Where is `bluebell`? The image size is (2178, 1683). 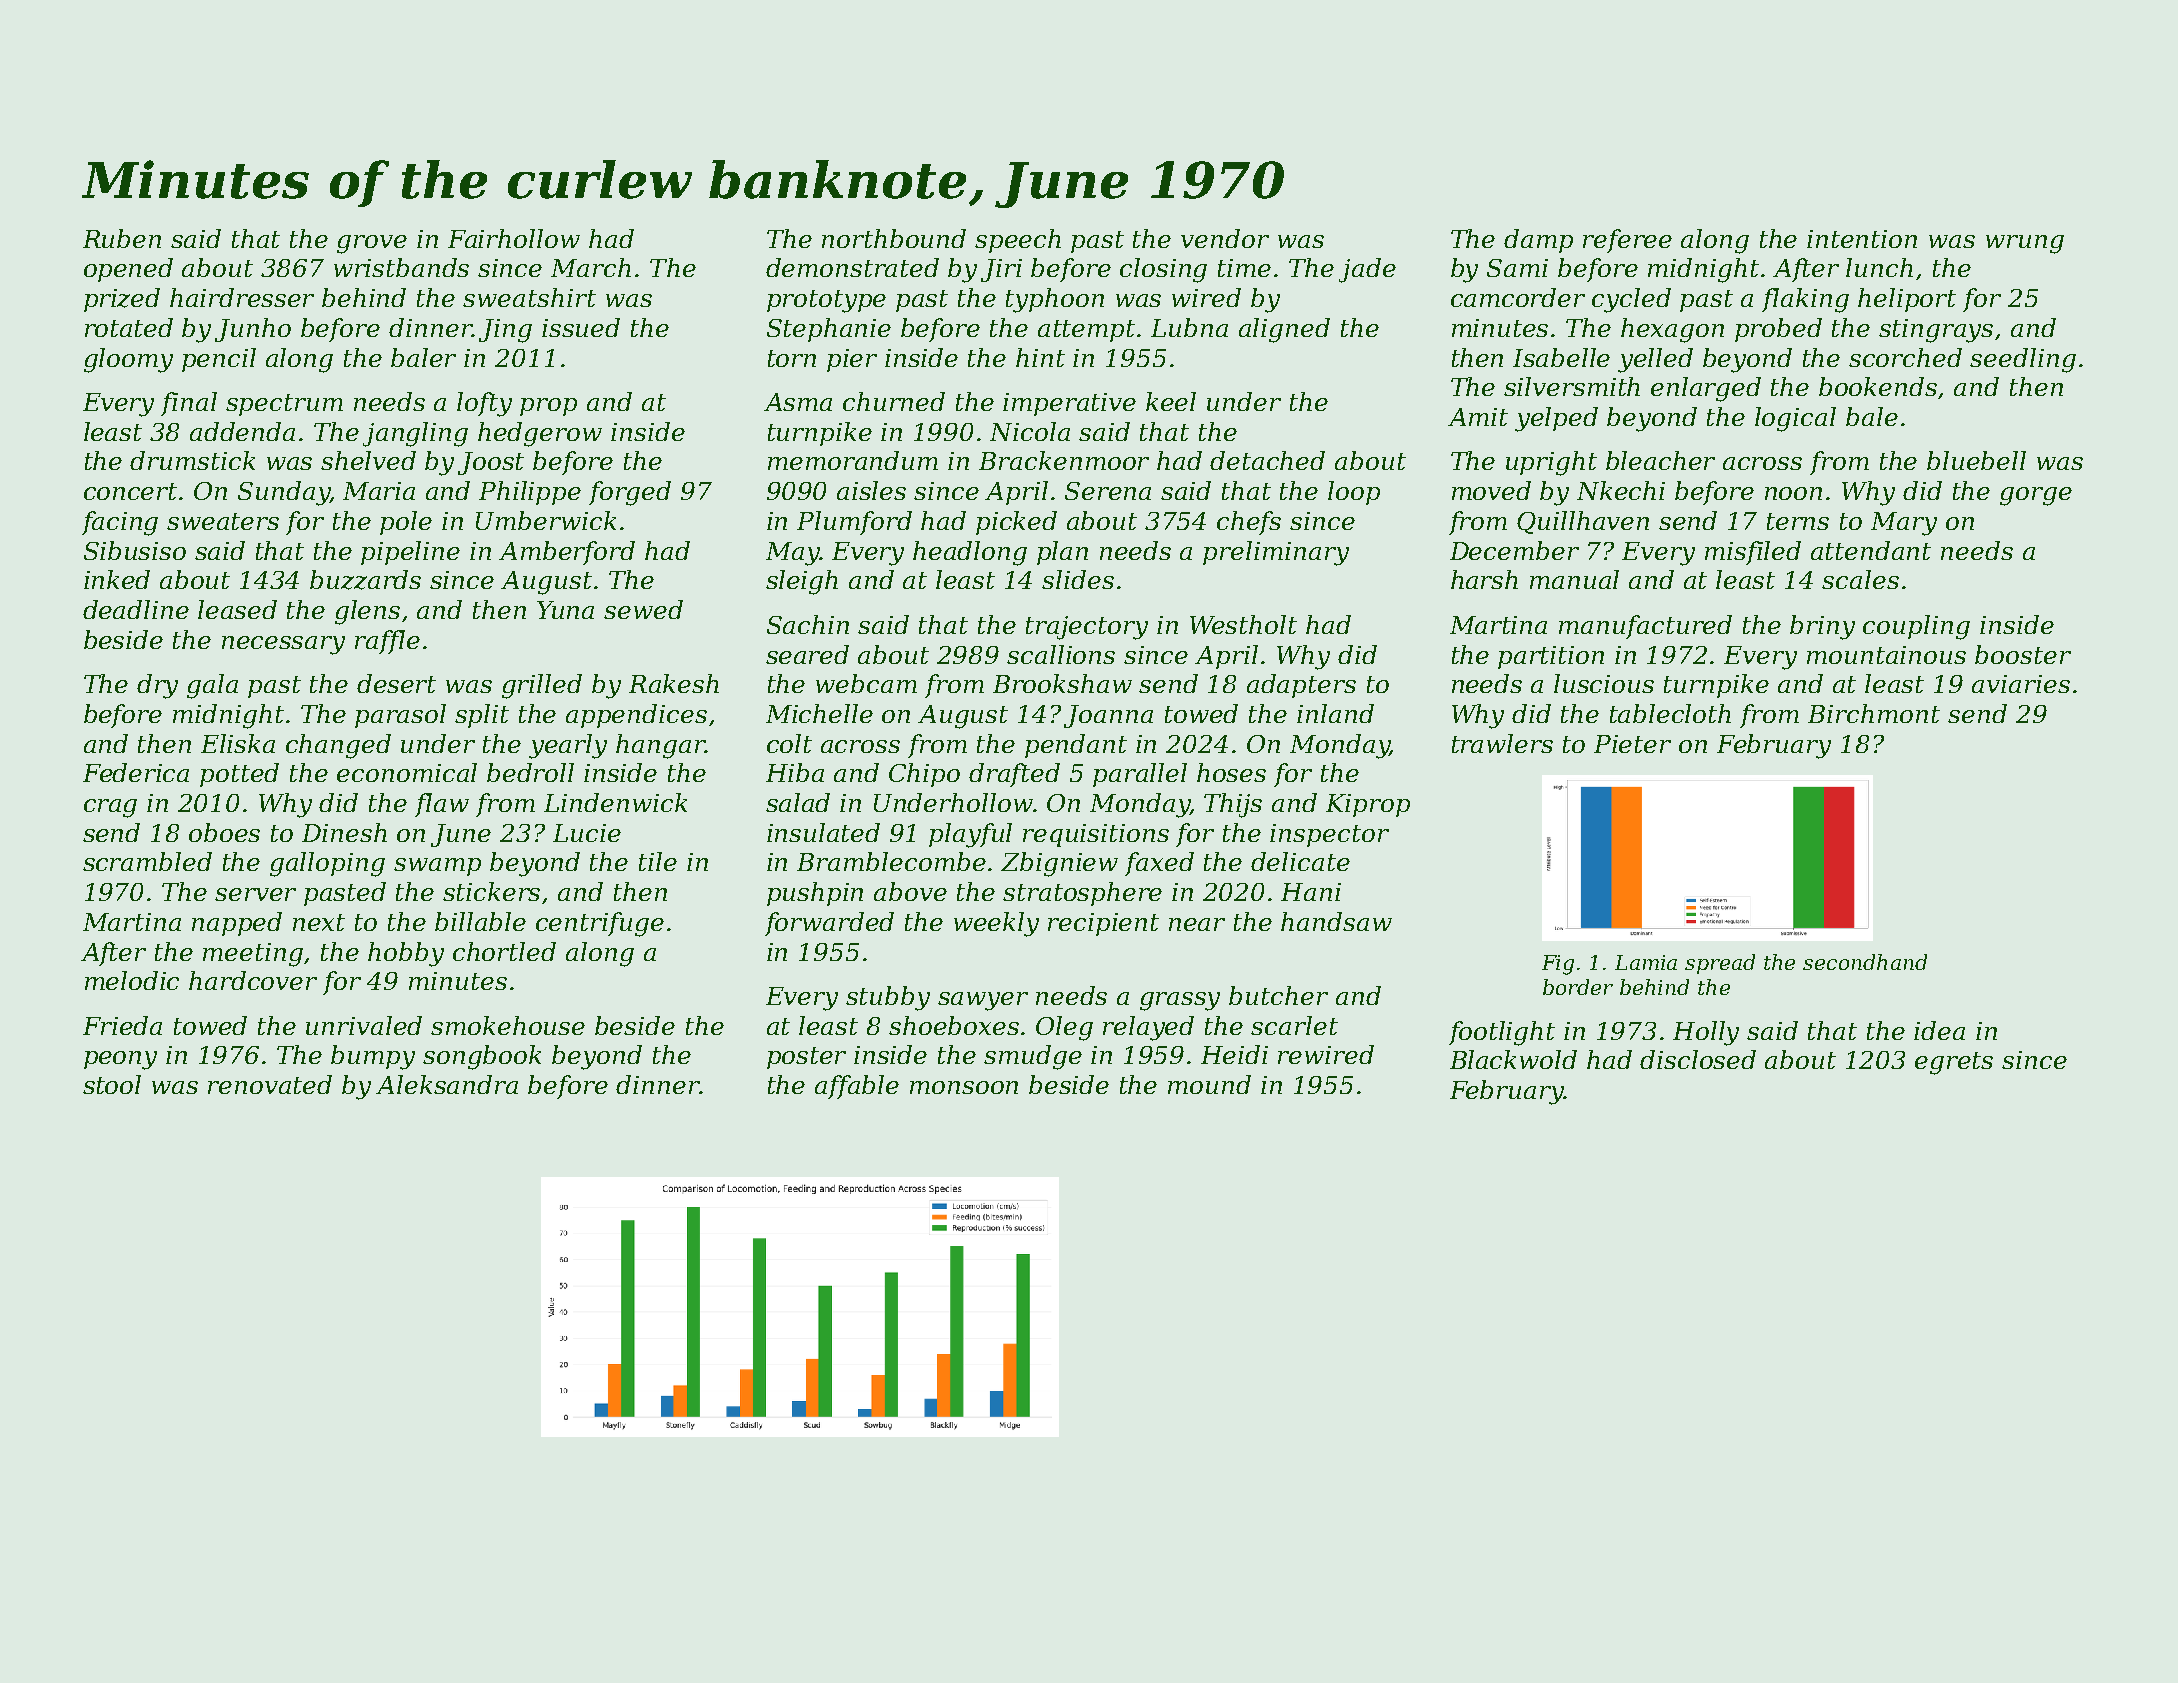 bluebell is located at coordinates (1976, 460).
